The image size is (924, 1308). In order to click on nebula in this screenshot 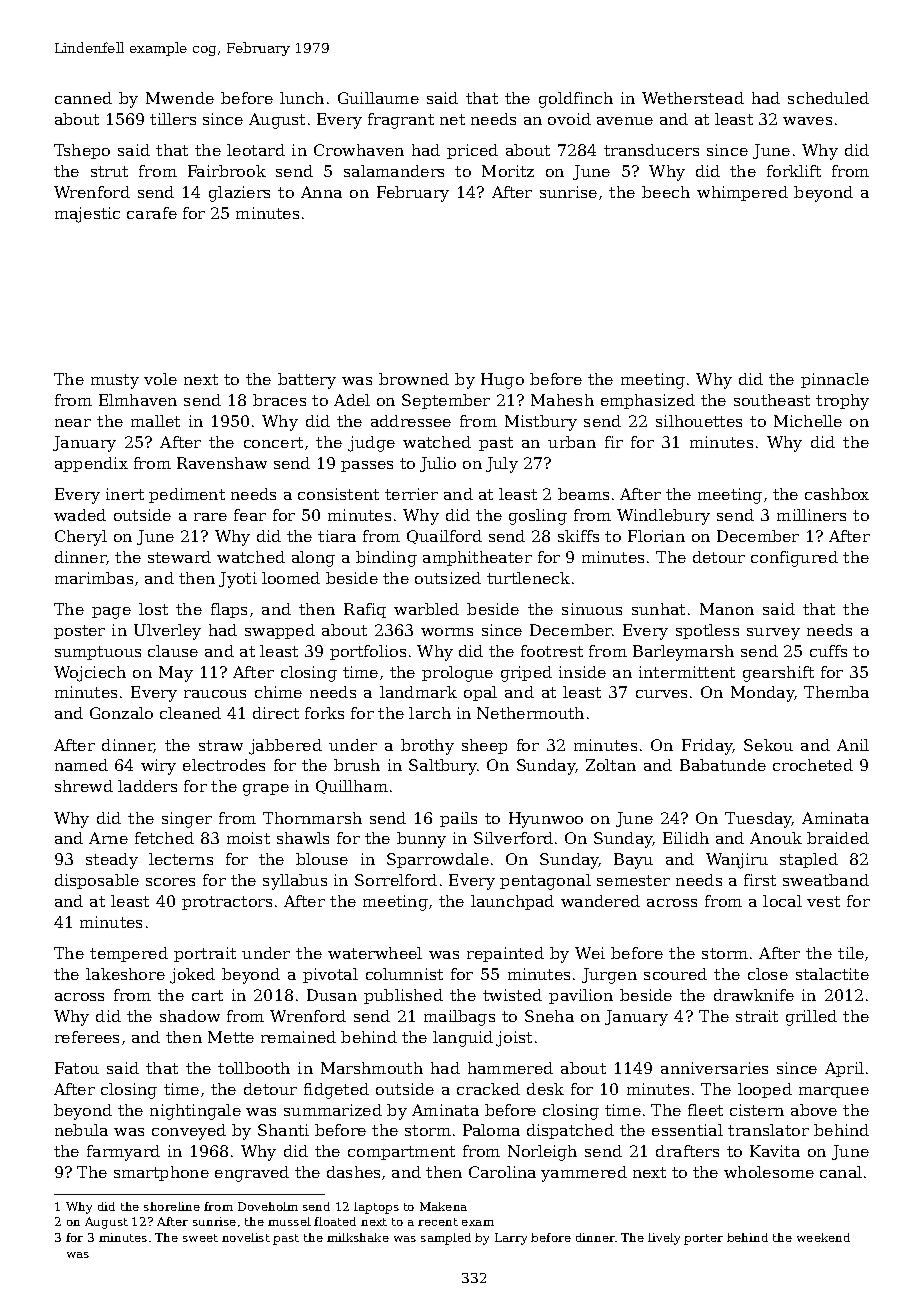, I will do `click(81, 1130)`.
